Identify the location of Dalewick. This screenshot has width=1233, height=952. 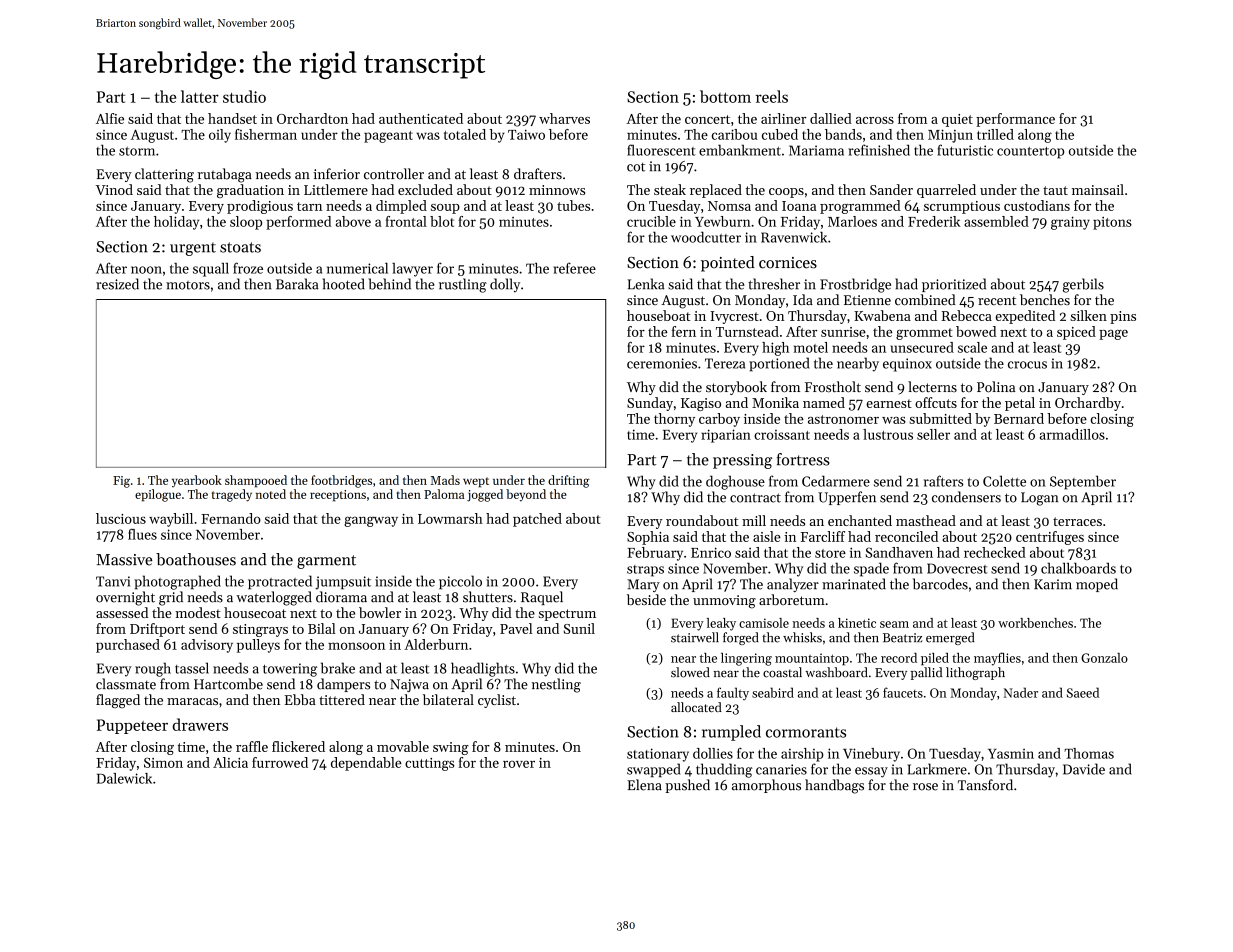
(124, 778).
